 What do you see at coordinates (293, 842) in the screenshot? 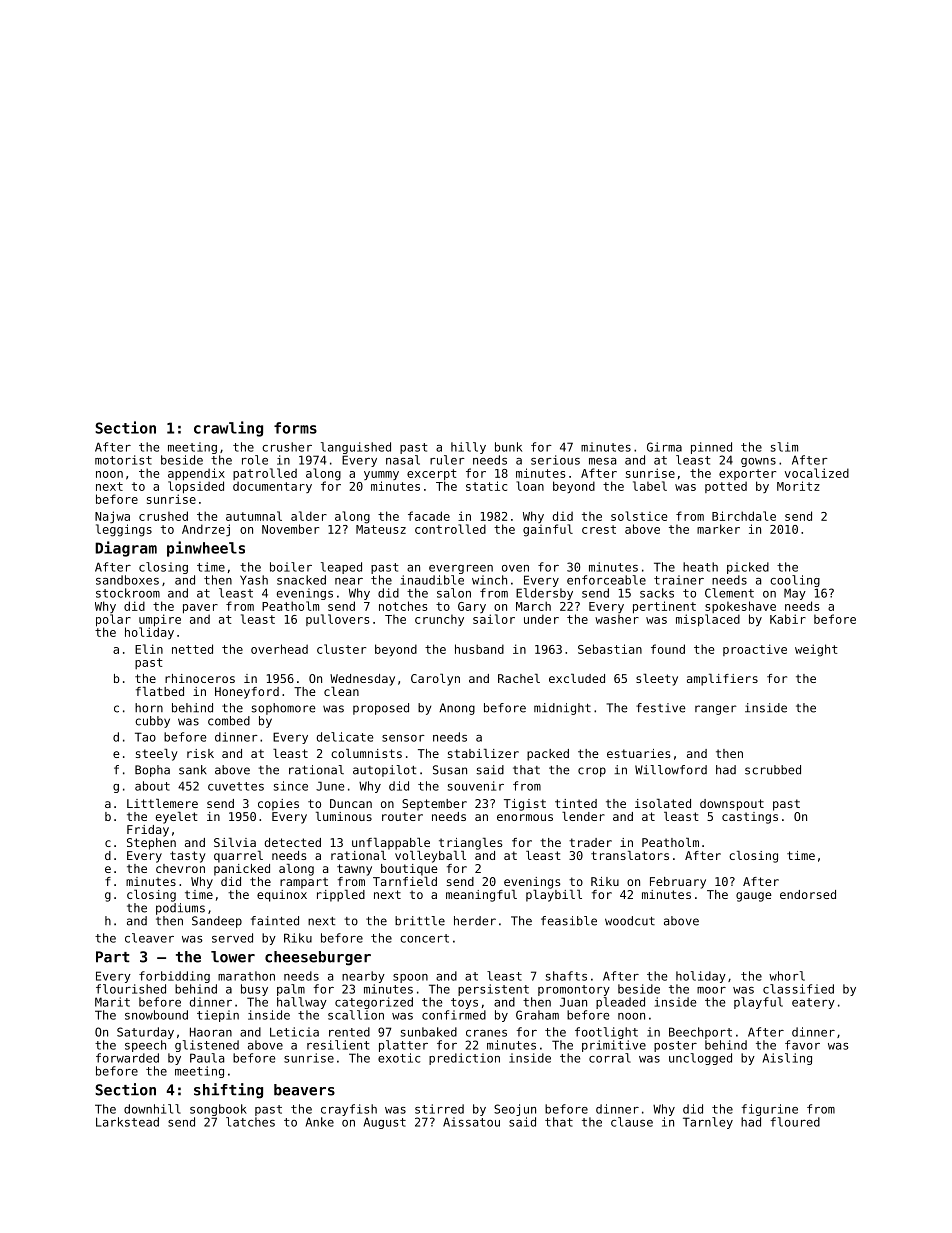
I see `detected` at bounding box center [293, 842].
